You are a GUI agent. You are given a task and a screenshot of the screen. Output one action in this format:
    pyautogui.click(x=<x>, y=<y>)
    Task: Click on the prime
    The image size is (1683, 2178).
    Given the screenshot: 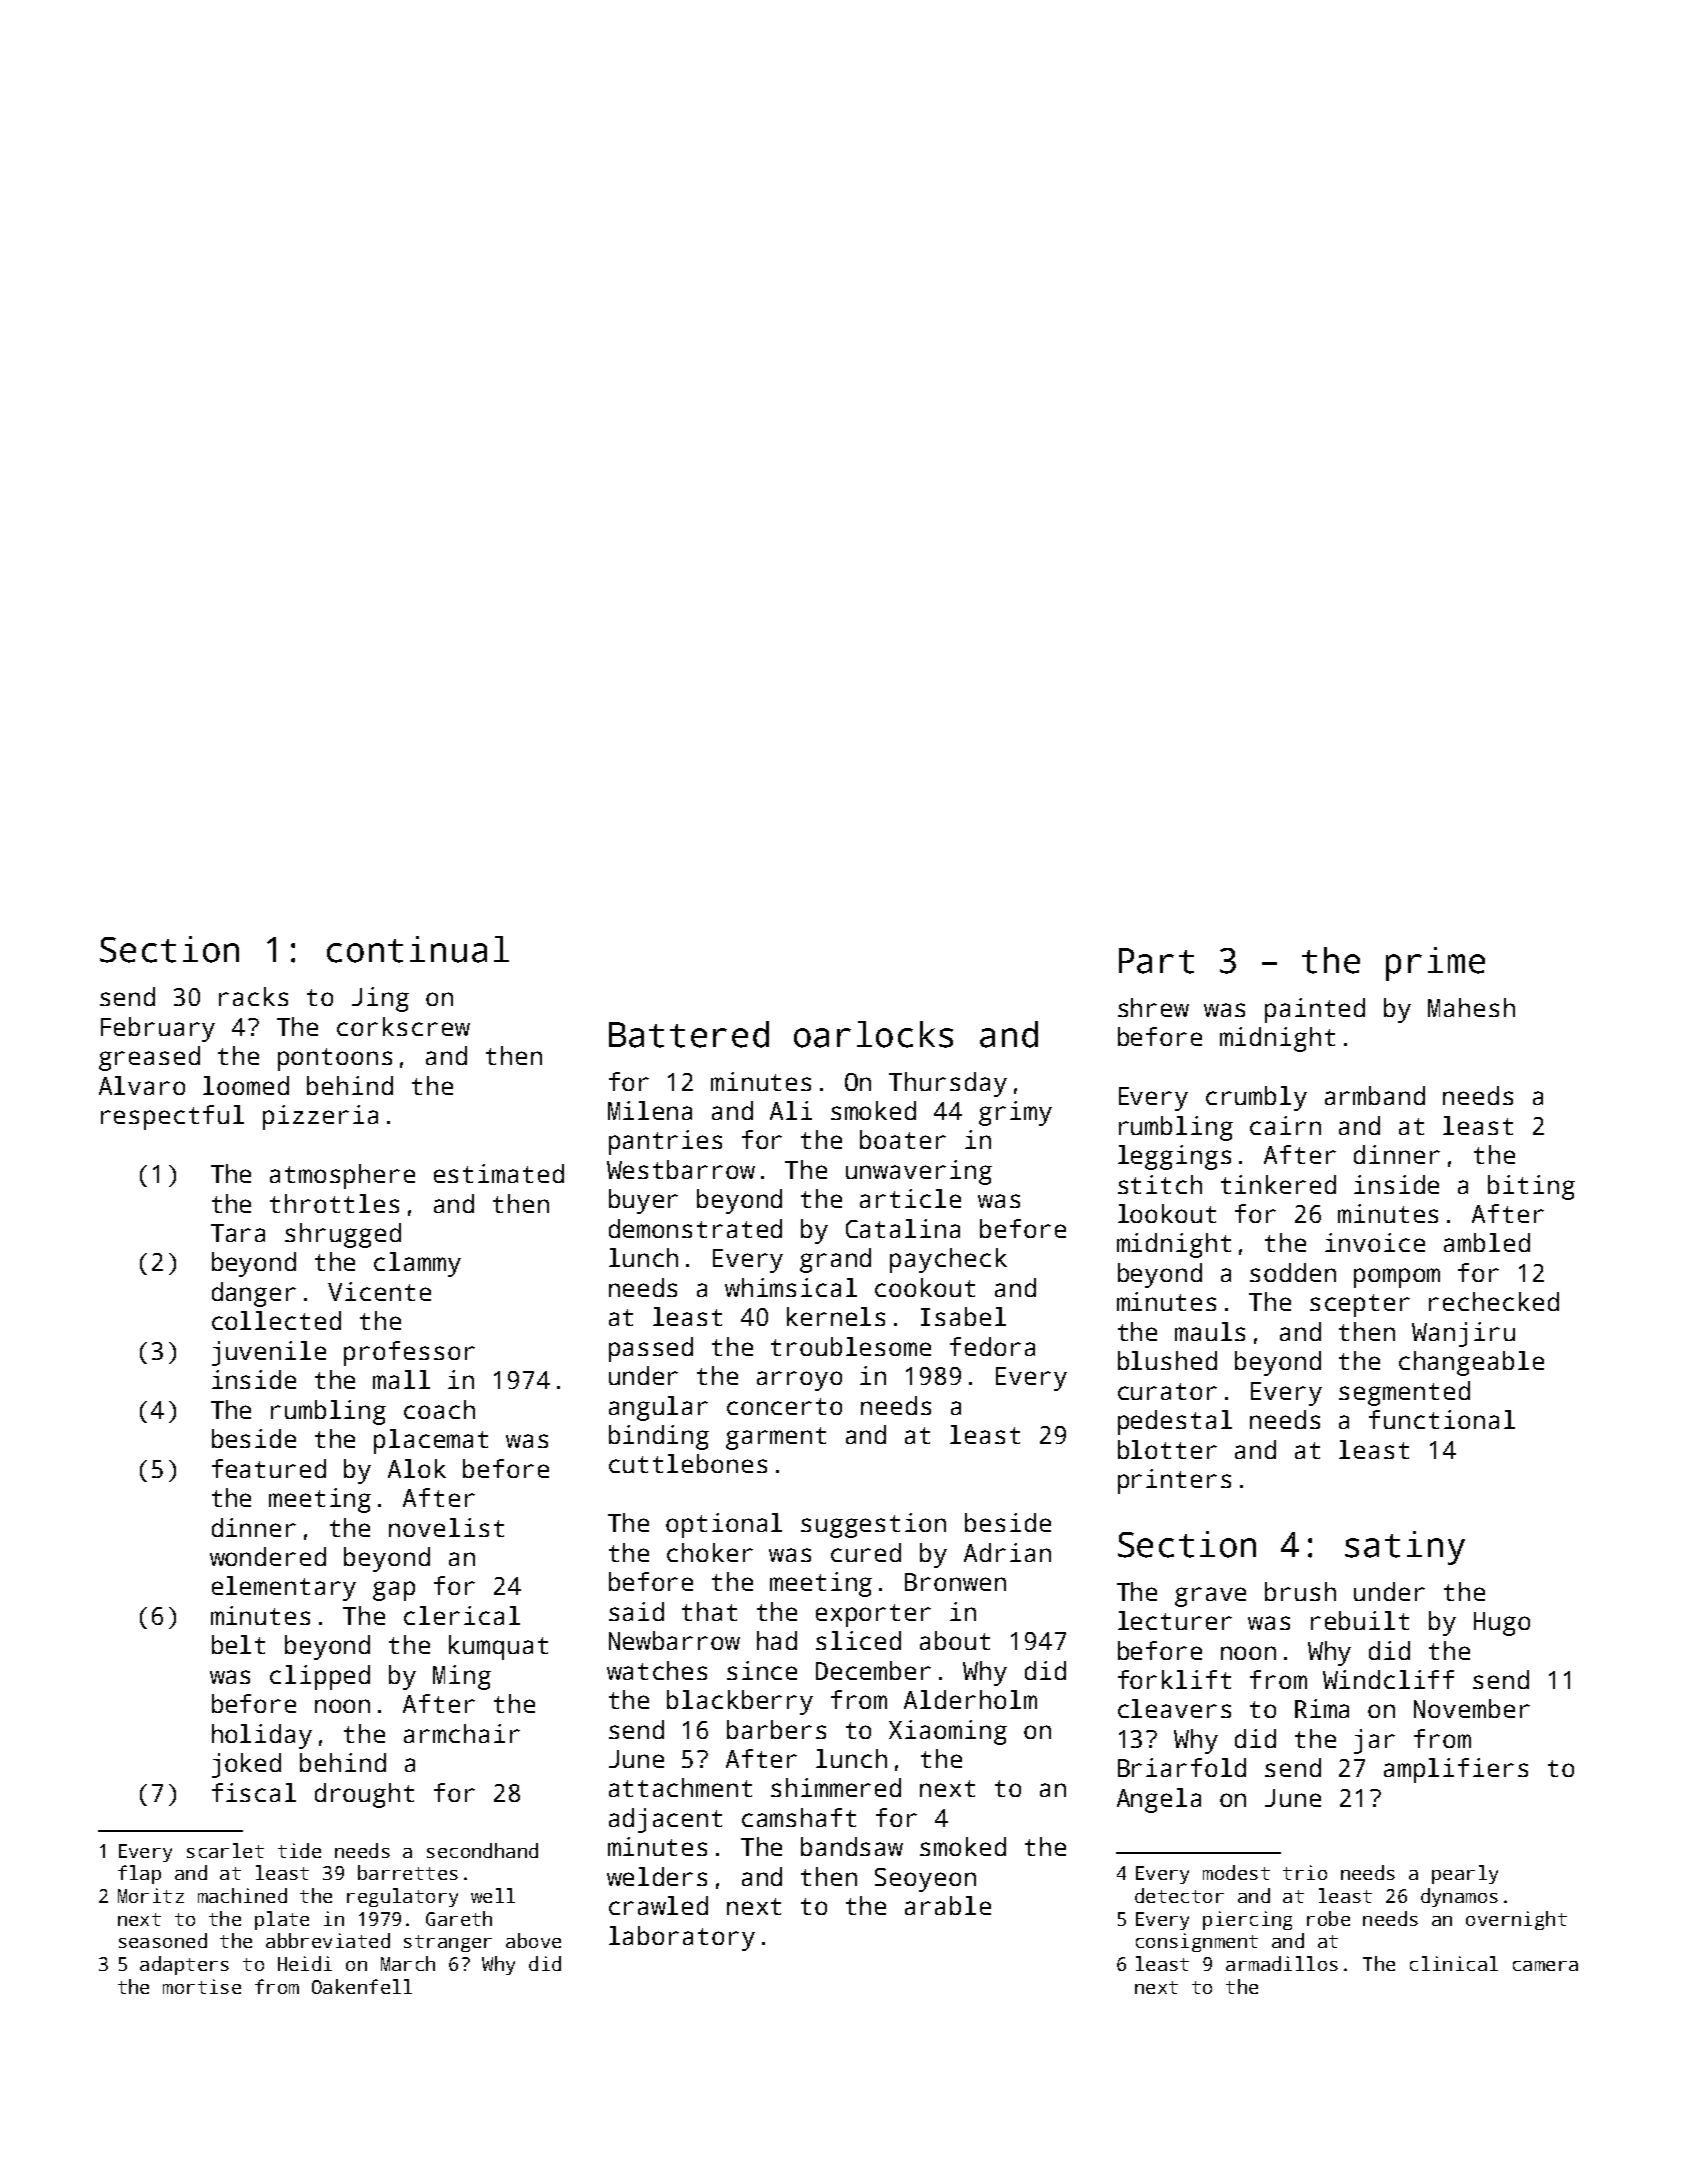 What is the action you would take?
    pyautogui.click(x=1435, y=964)
